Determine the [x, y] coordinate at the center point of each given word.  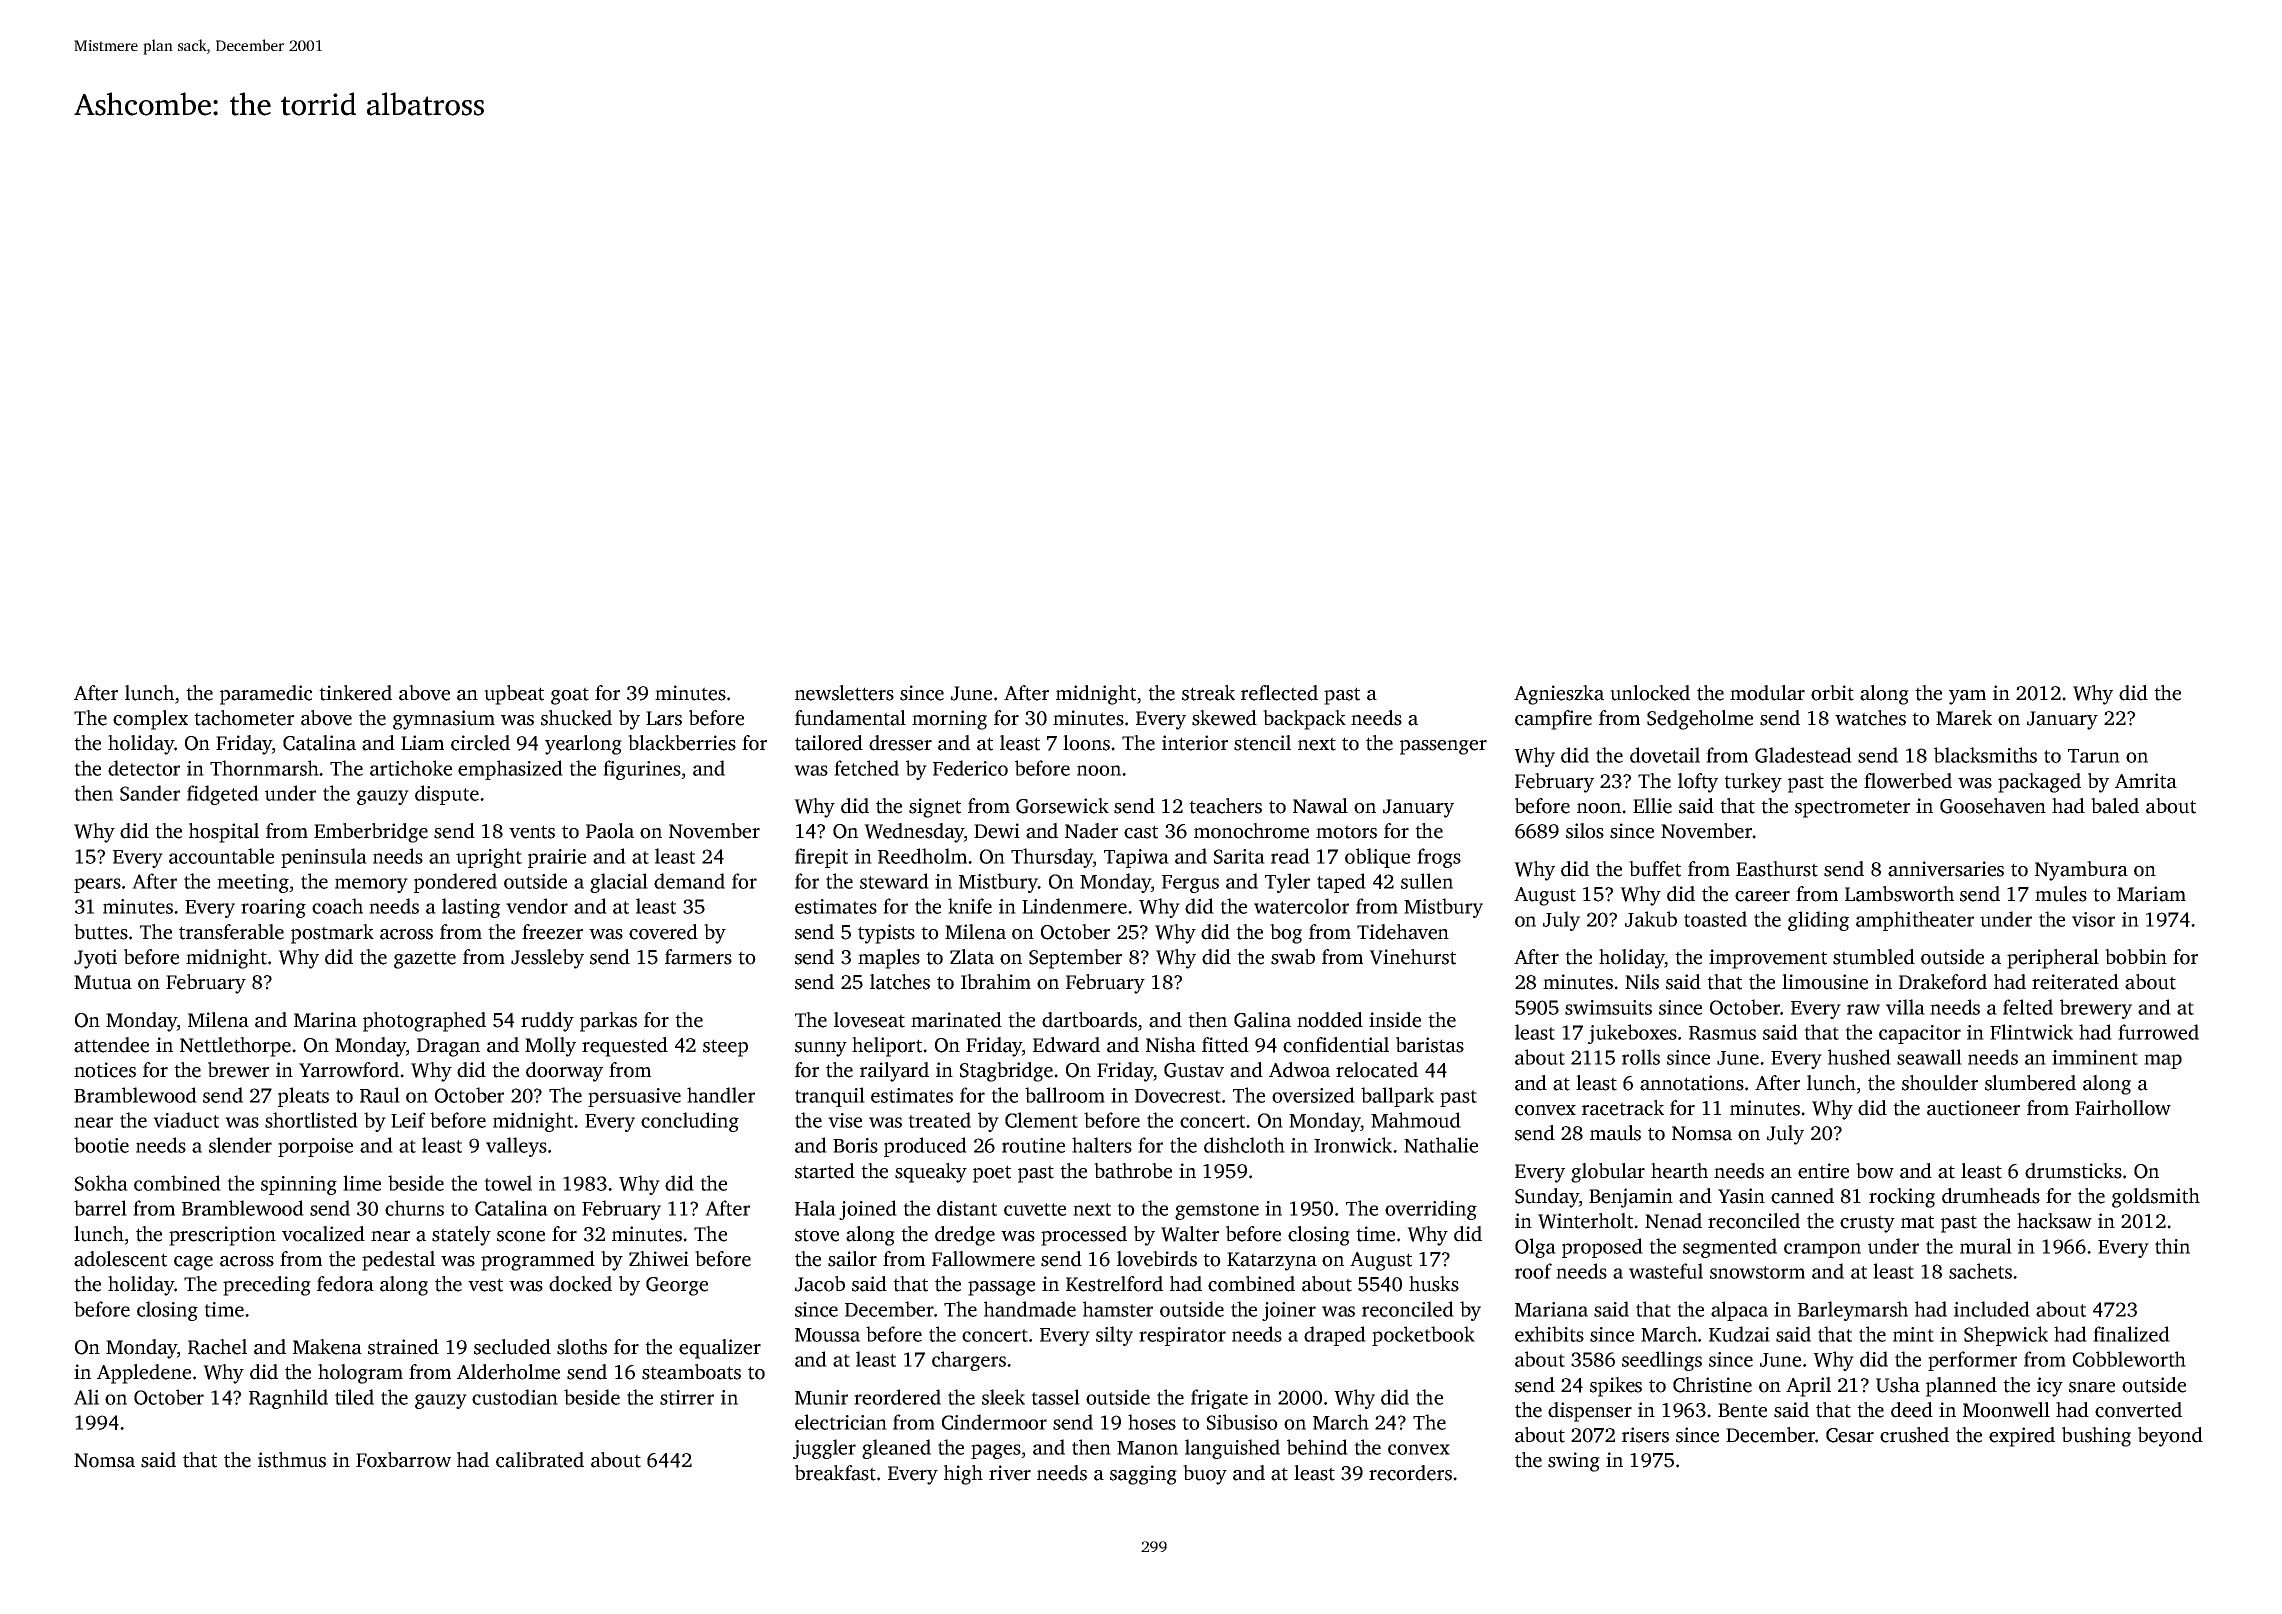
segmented [1730, 1248]
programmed [538, 1261]
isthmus [292, 1460]
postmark [332, 934]
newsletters [844, 693]
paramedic [266, 695]
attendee [111, 1045]
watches [1870, 718]
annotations [1692, 1083]
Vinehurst [1412, 957]
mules [2061, 894]
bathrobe [1133, 1171]
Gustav [1194, 1070]
